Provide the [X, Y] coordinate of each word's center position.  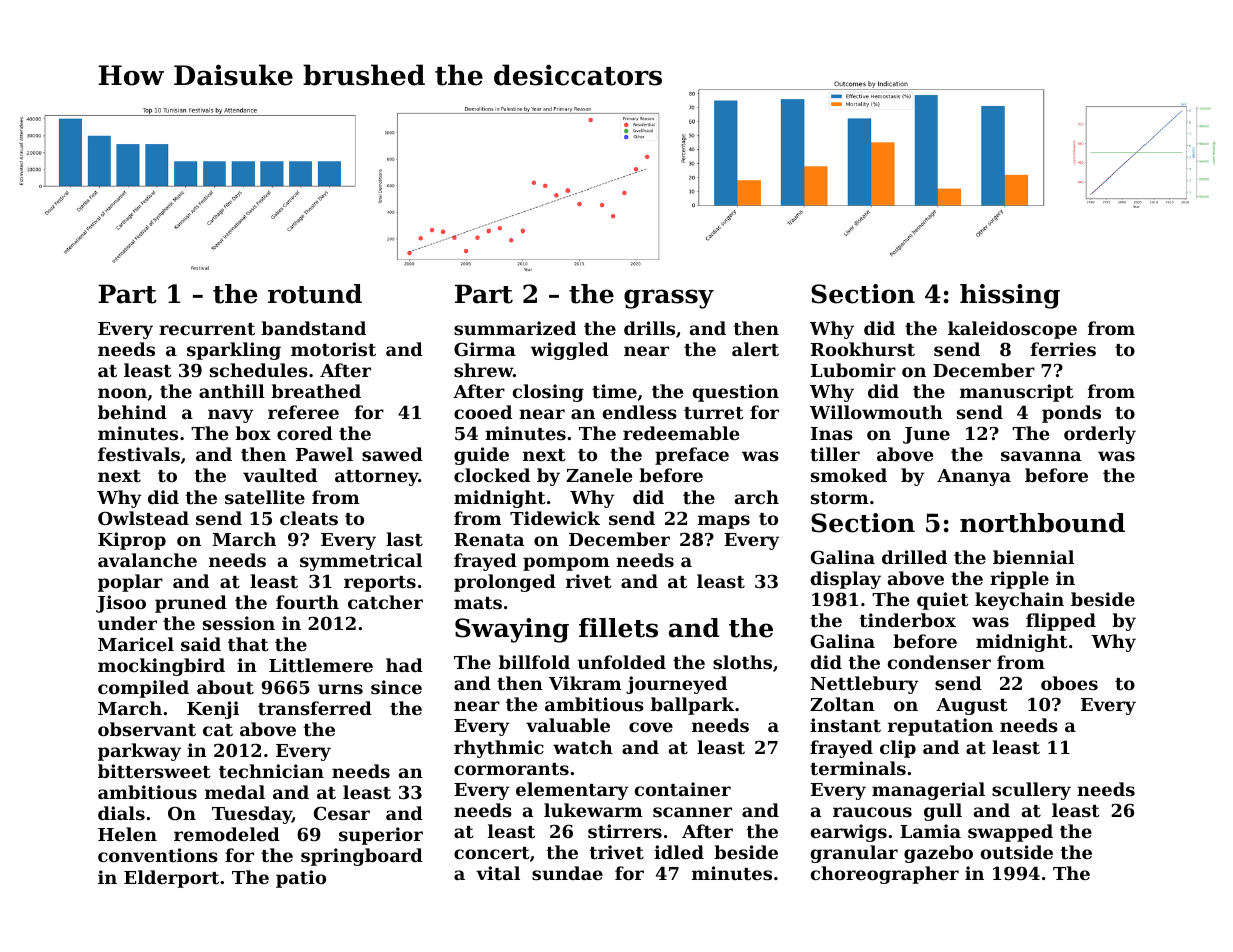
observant [147, 729]
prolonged [505, 583]
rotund [315, 294]
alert [755, 349]
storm [840, 498]
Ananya [974, 477]
